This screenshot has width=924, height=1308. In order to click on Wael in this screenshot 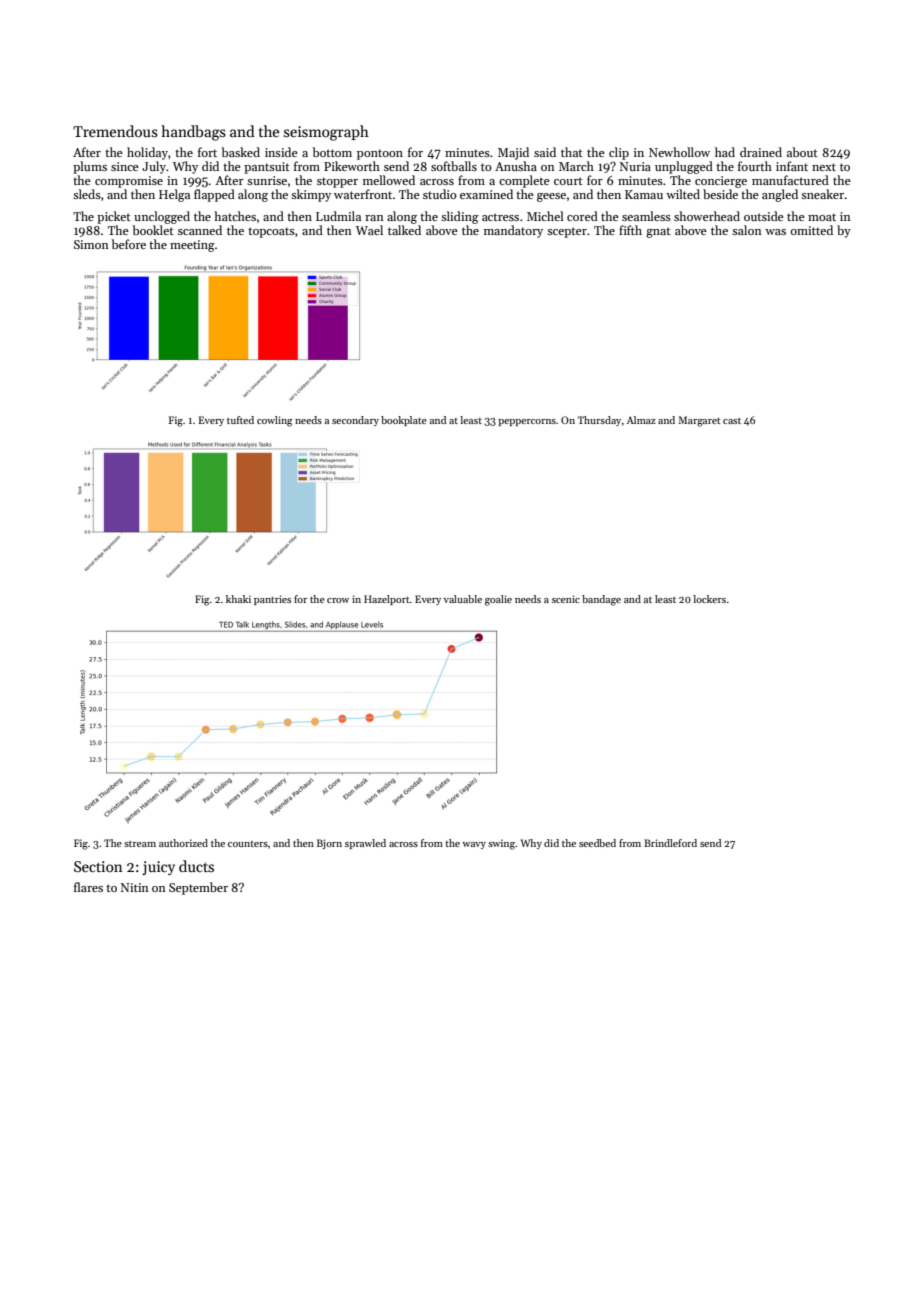, I will do `click(369, 230)`.
